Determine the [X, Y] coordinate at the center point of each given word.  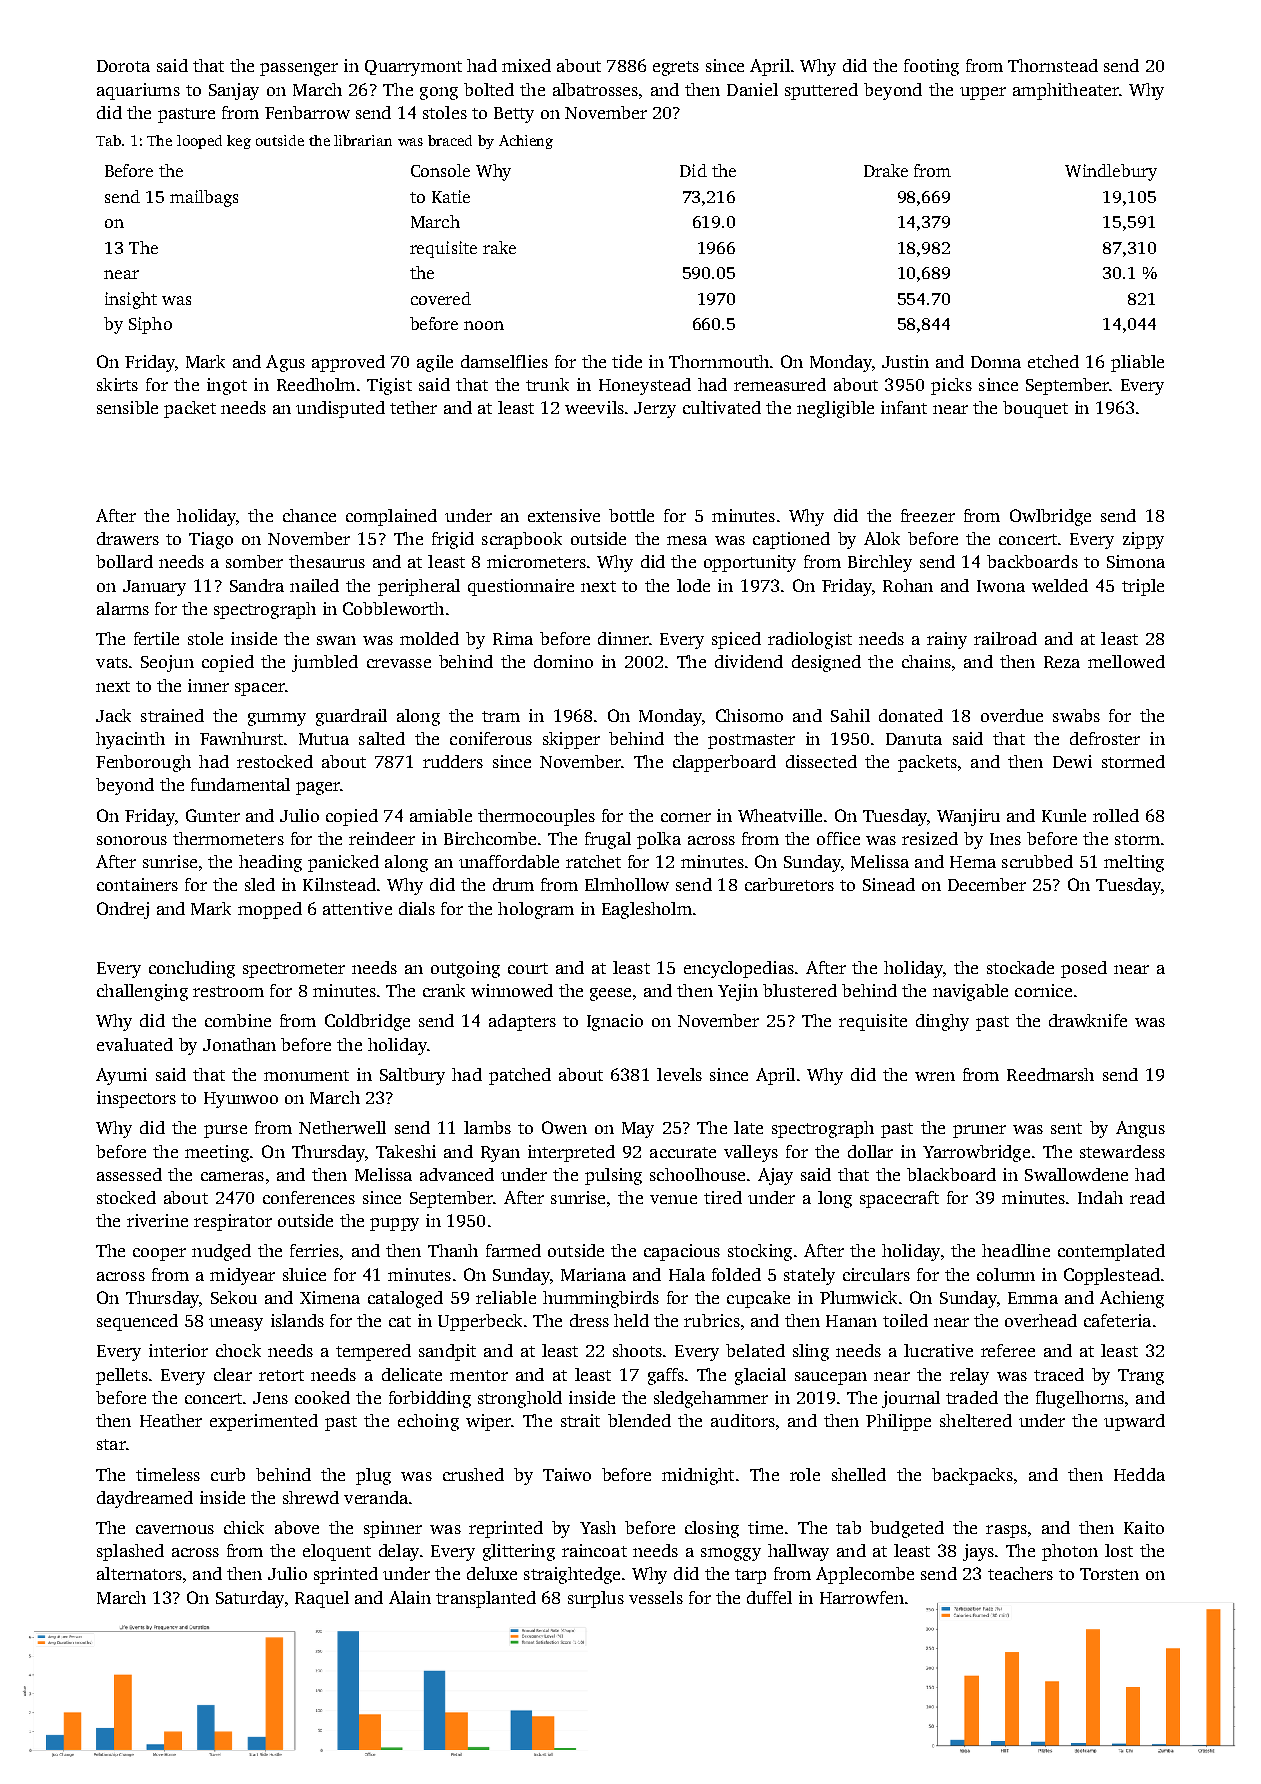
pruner [979, 1131]
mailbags [204, 198]
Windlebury [1111, 172]
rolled [1116, 815]
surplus [596, 1599]
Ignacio [615, 1022]
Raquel [322, 1599]
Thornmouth [719, 361]
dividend [749, 661]
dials [417, 908]
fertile [156, 638]
